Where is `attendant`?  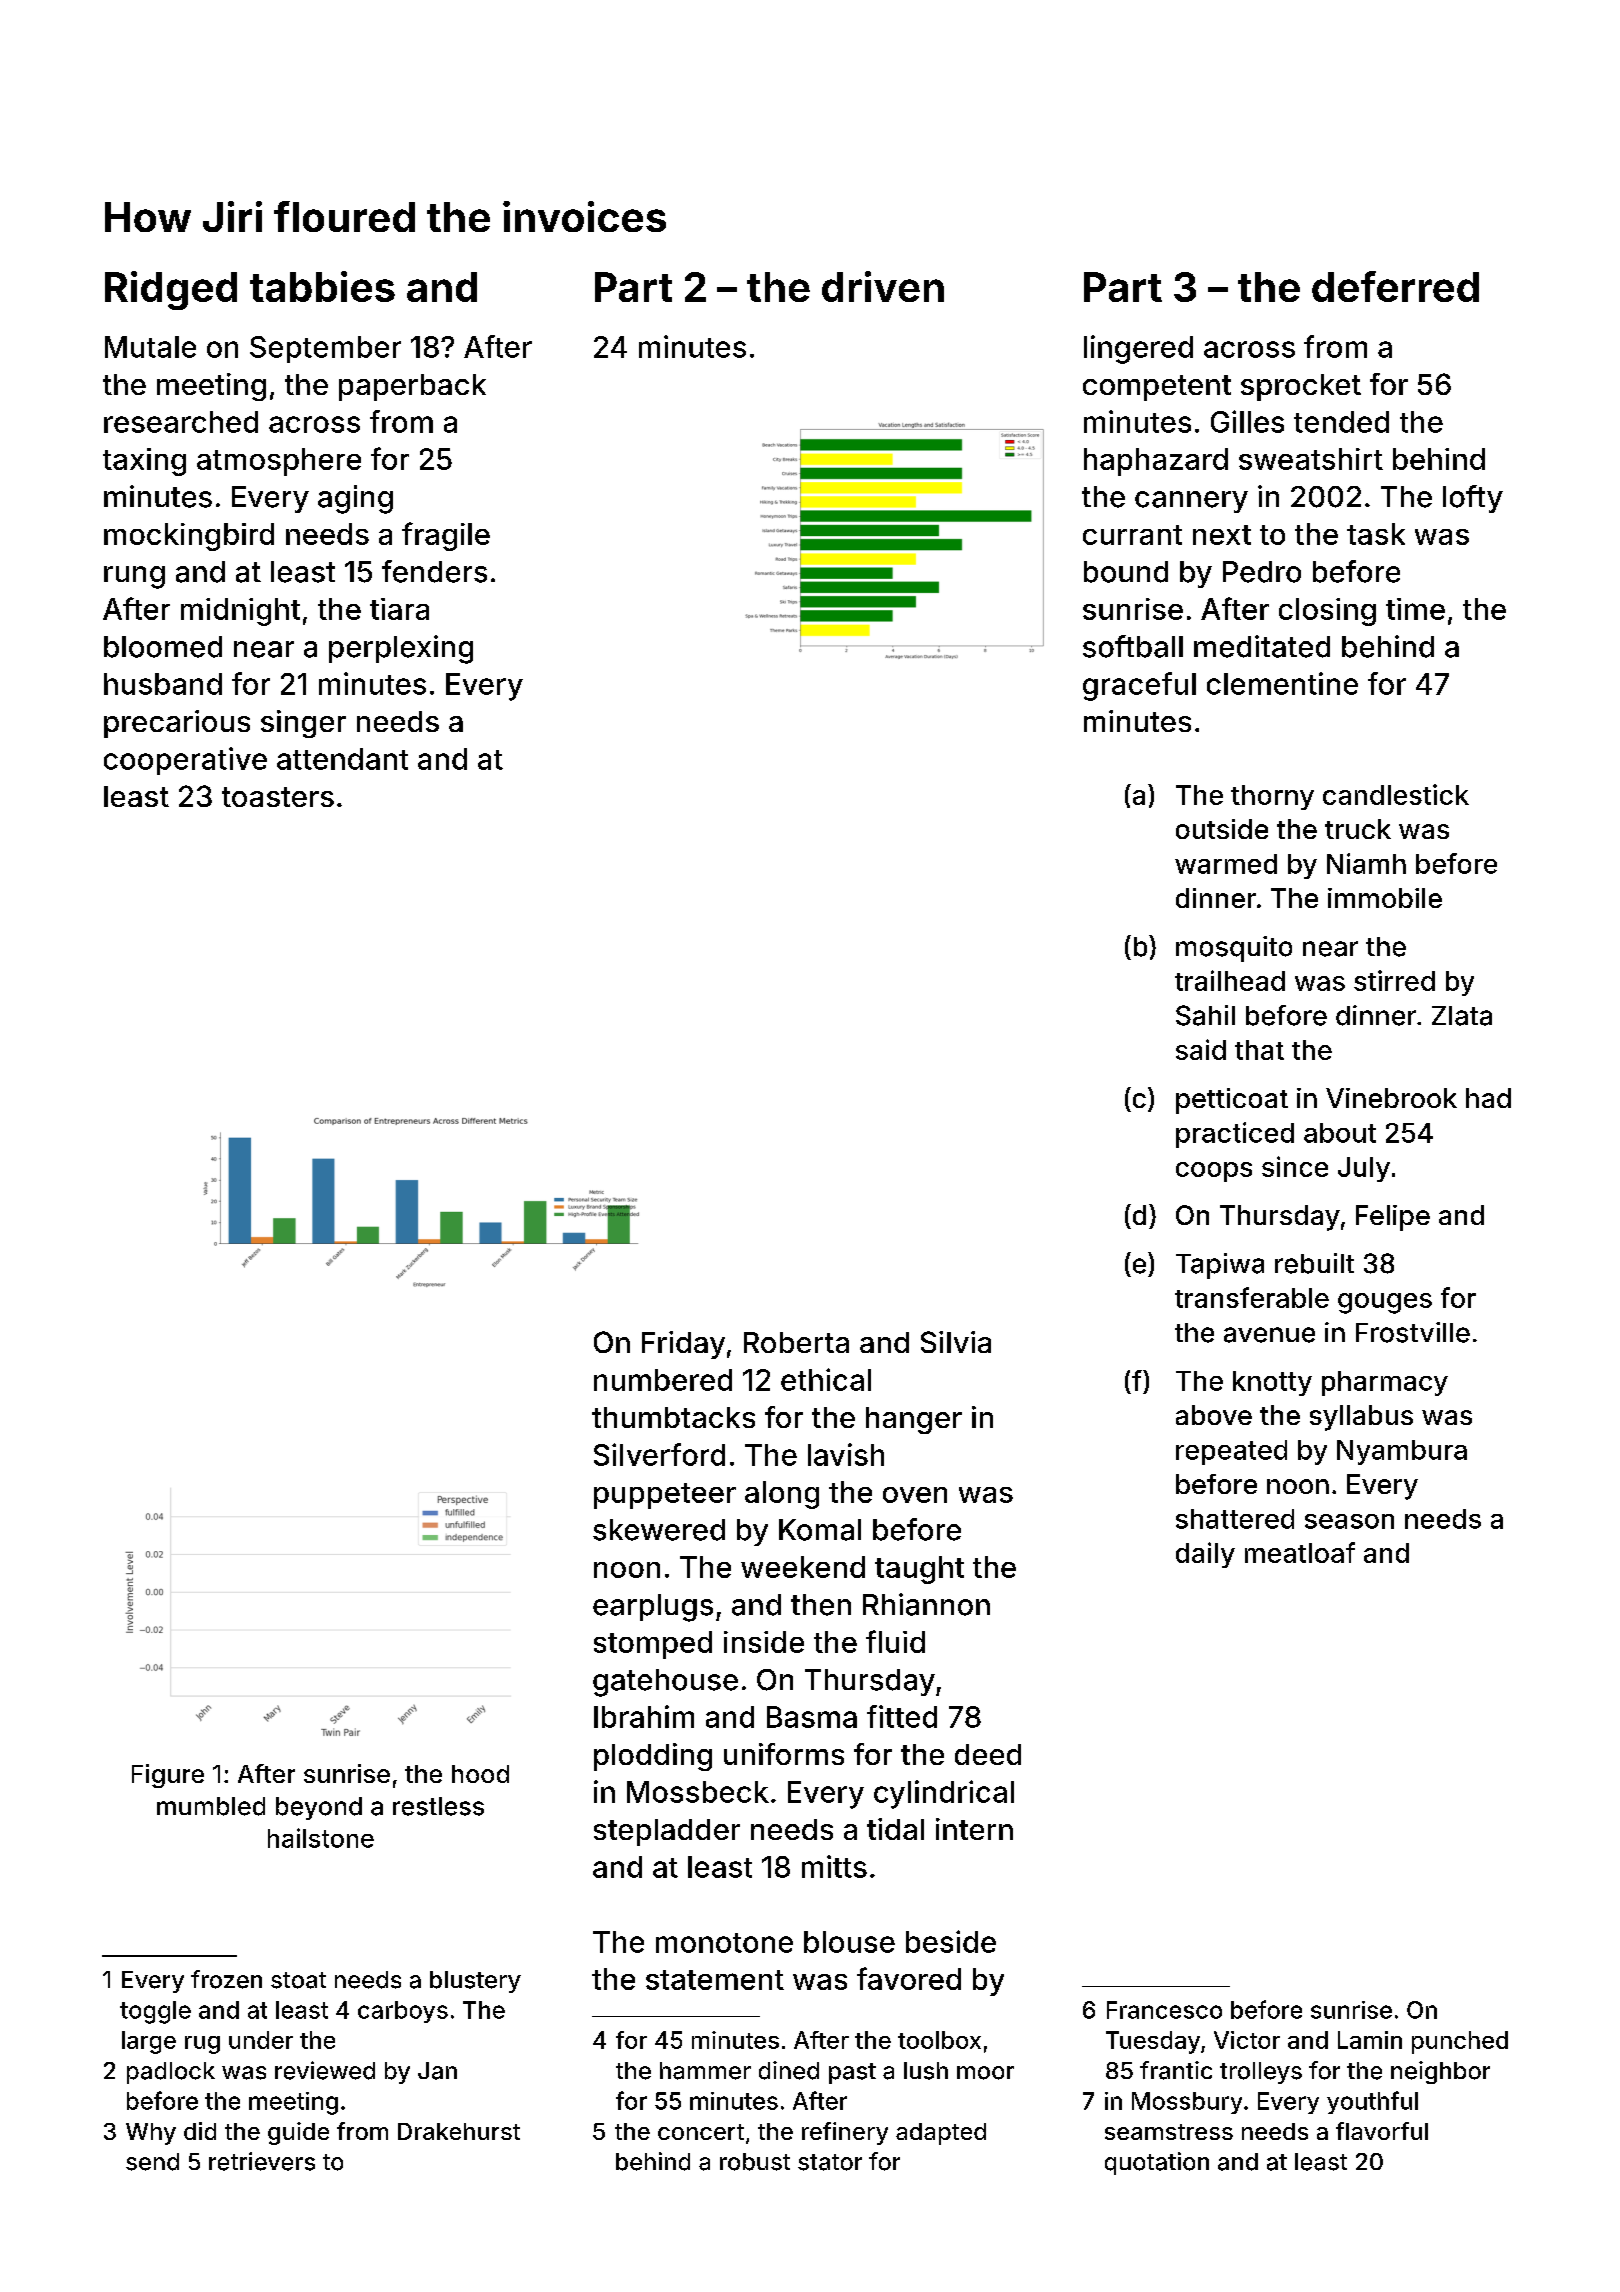 attendant is located at coordinates (342, 759).
